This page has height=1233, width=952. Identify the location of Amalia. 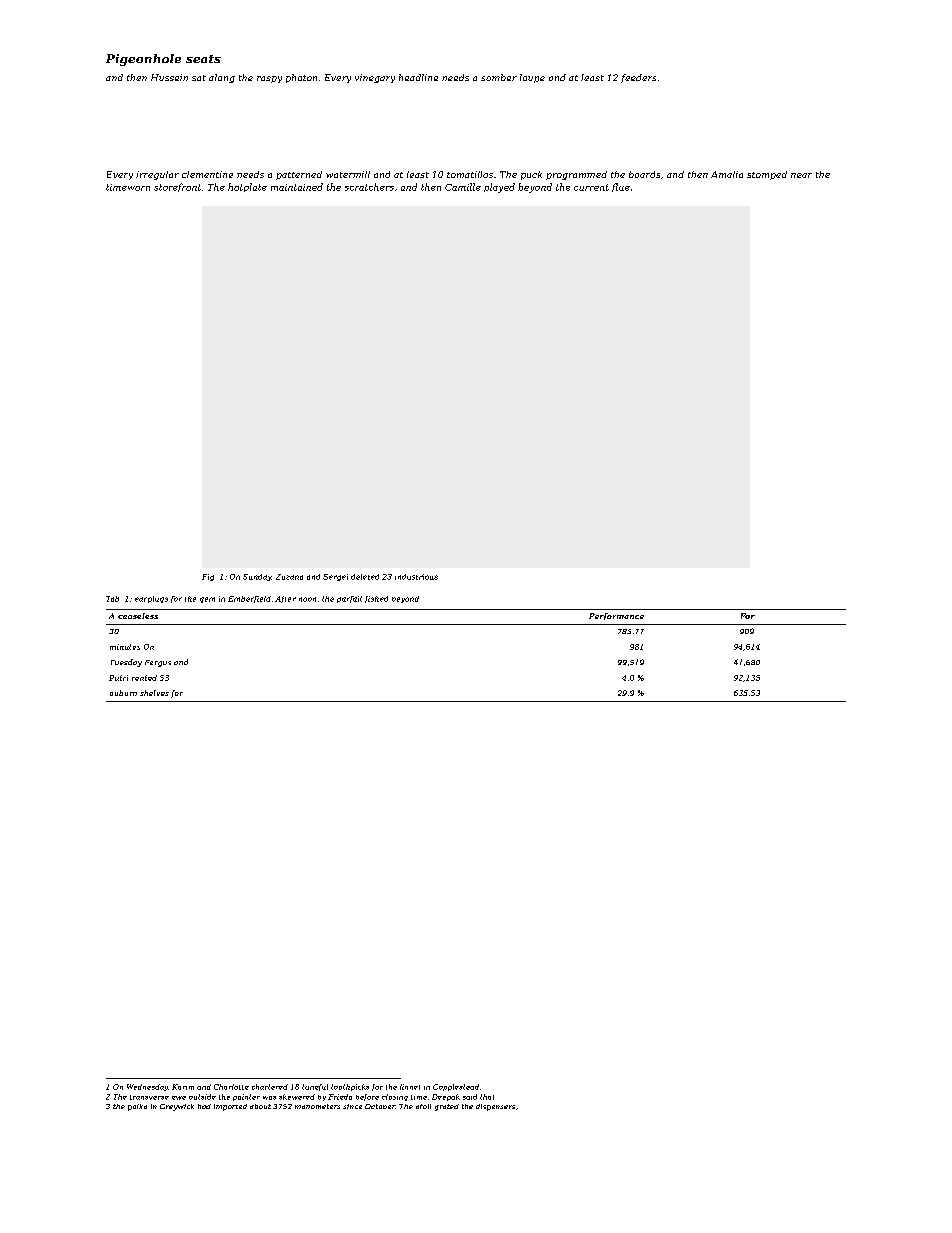
(727, 174).
